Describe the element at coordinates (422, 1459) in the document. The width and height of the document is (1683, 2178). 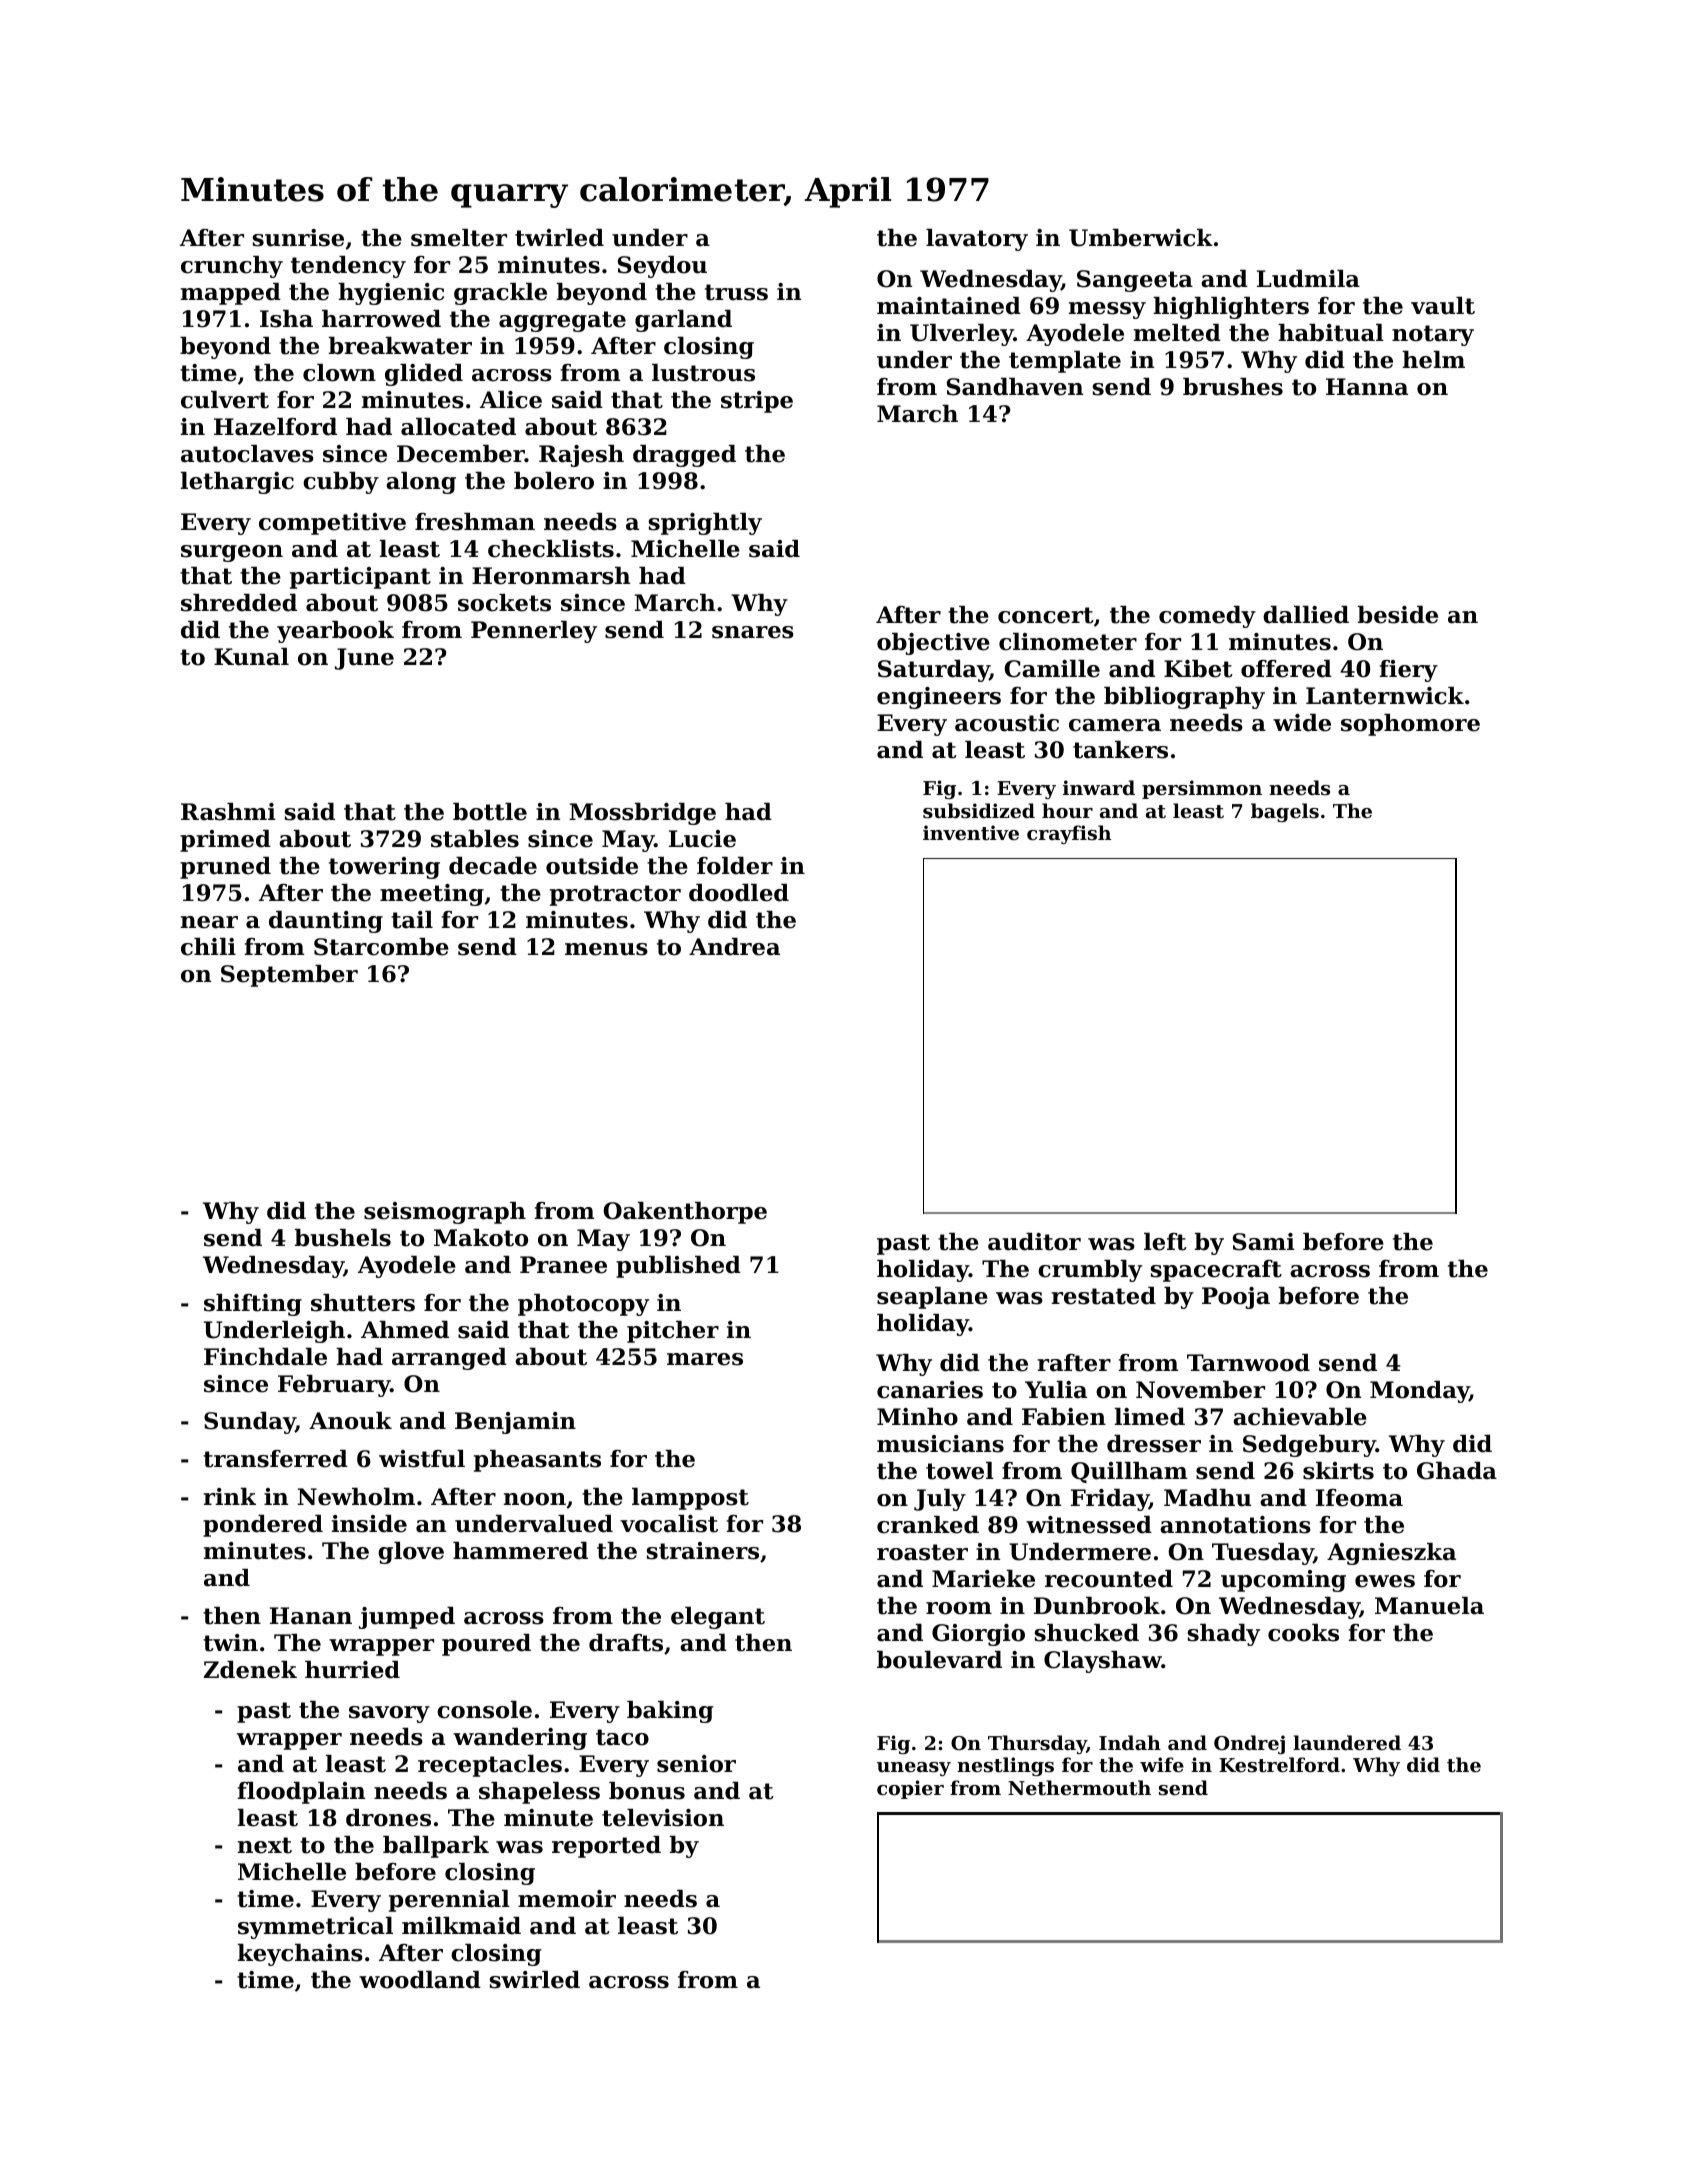
I see `wistful` at that location.
